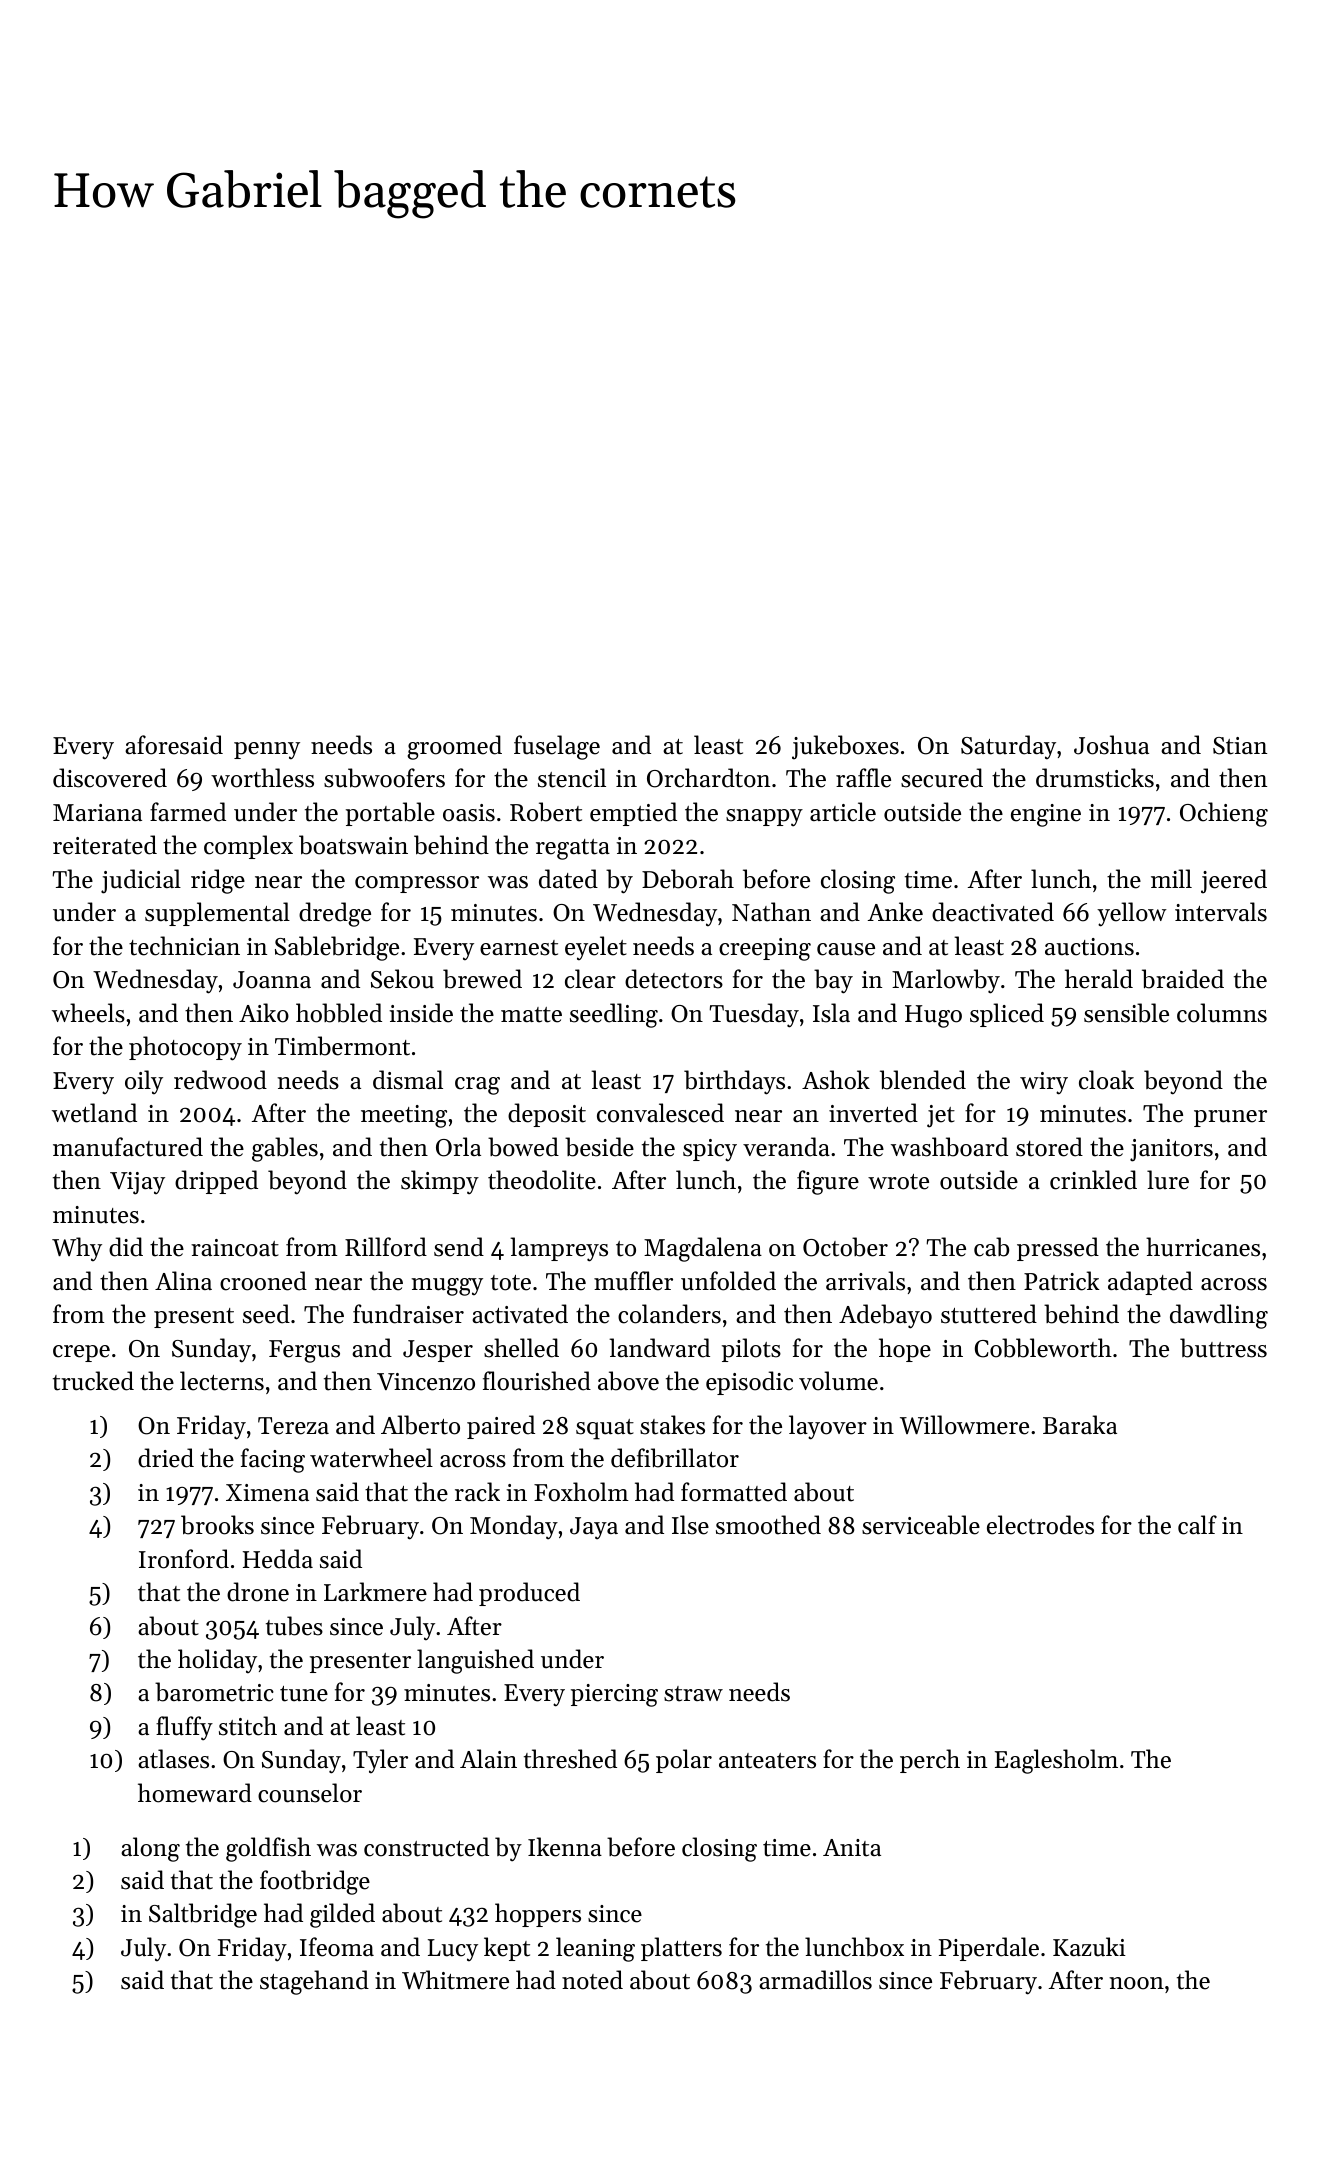  I want to click on snappy, so click(764, 818).
